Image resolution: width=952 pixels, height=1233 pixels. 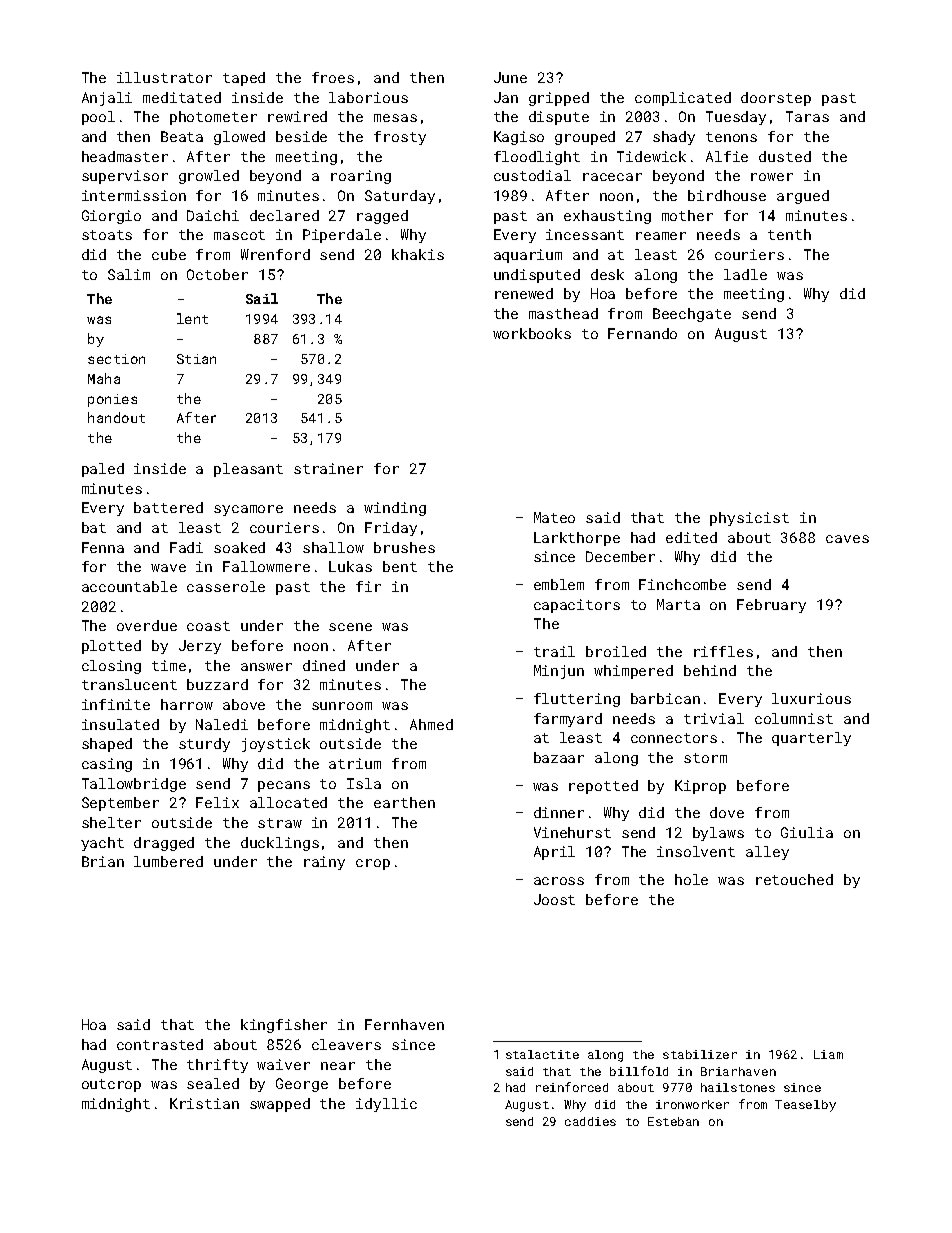 What do you see at coordinates (847, 539) in the screenshot?
I see `caves` at bounding box center [847, 539].
